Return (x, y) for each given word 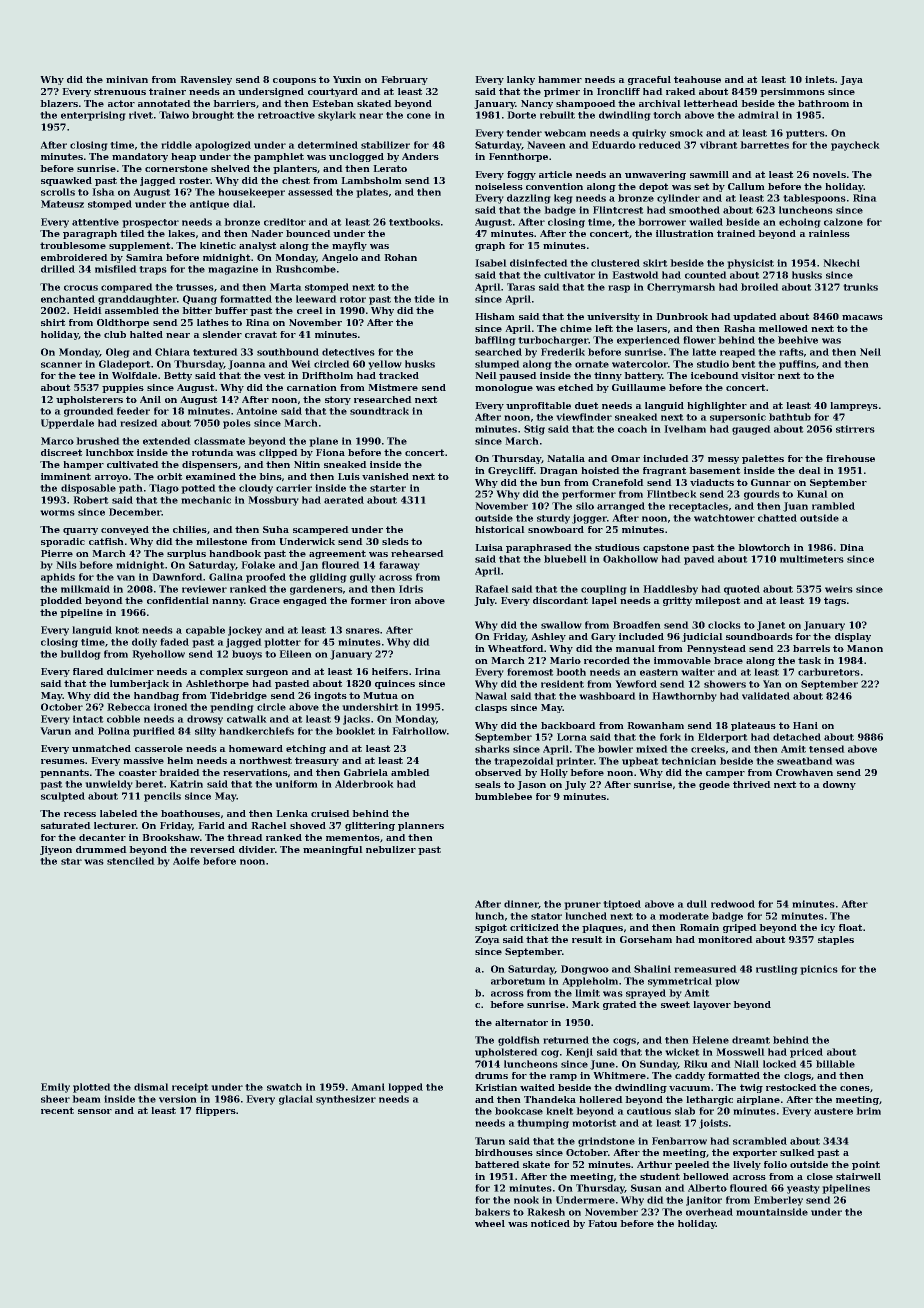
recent (57, 1110)
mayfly (349, 246)
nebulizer (391, 849)
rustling (776, 970)
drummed (101, 849)
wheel (490, 1223)
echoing (799, 223)
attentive (95, 222)
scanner (61, 365)
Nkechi (842, 263)
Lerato (390, 168)
